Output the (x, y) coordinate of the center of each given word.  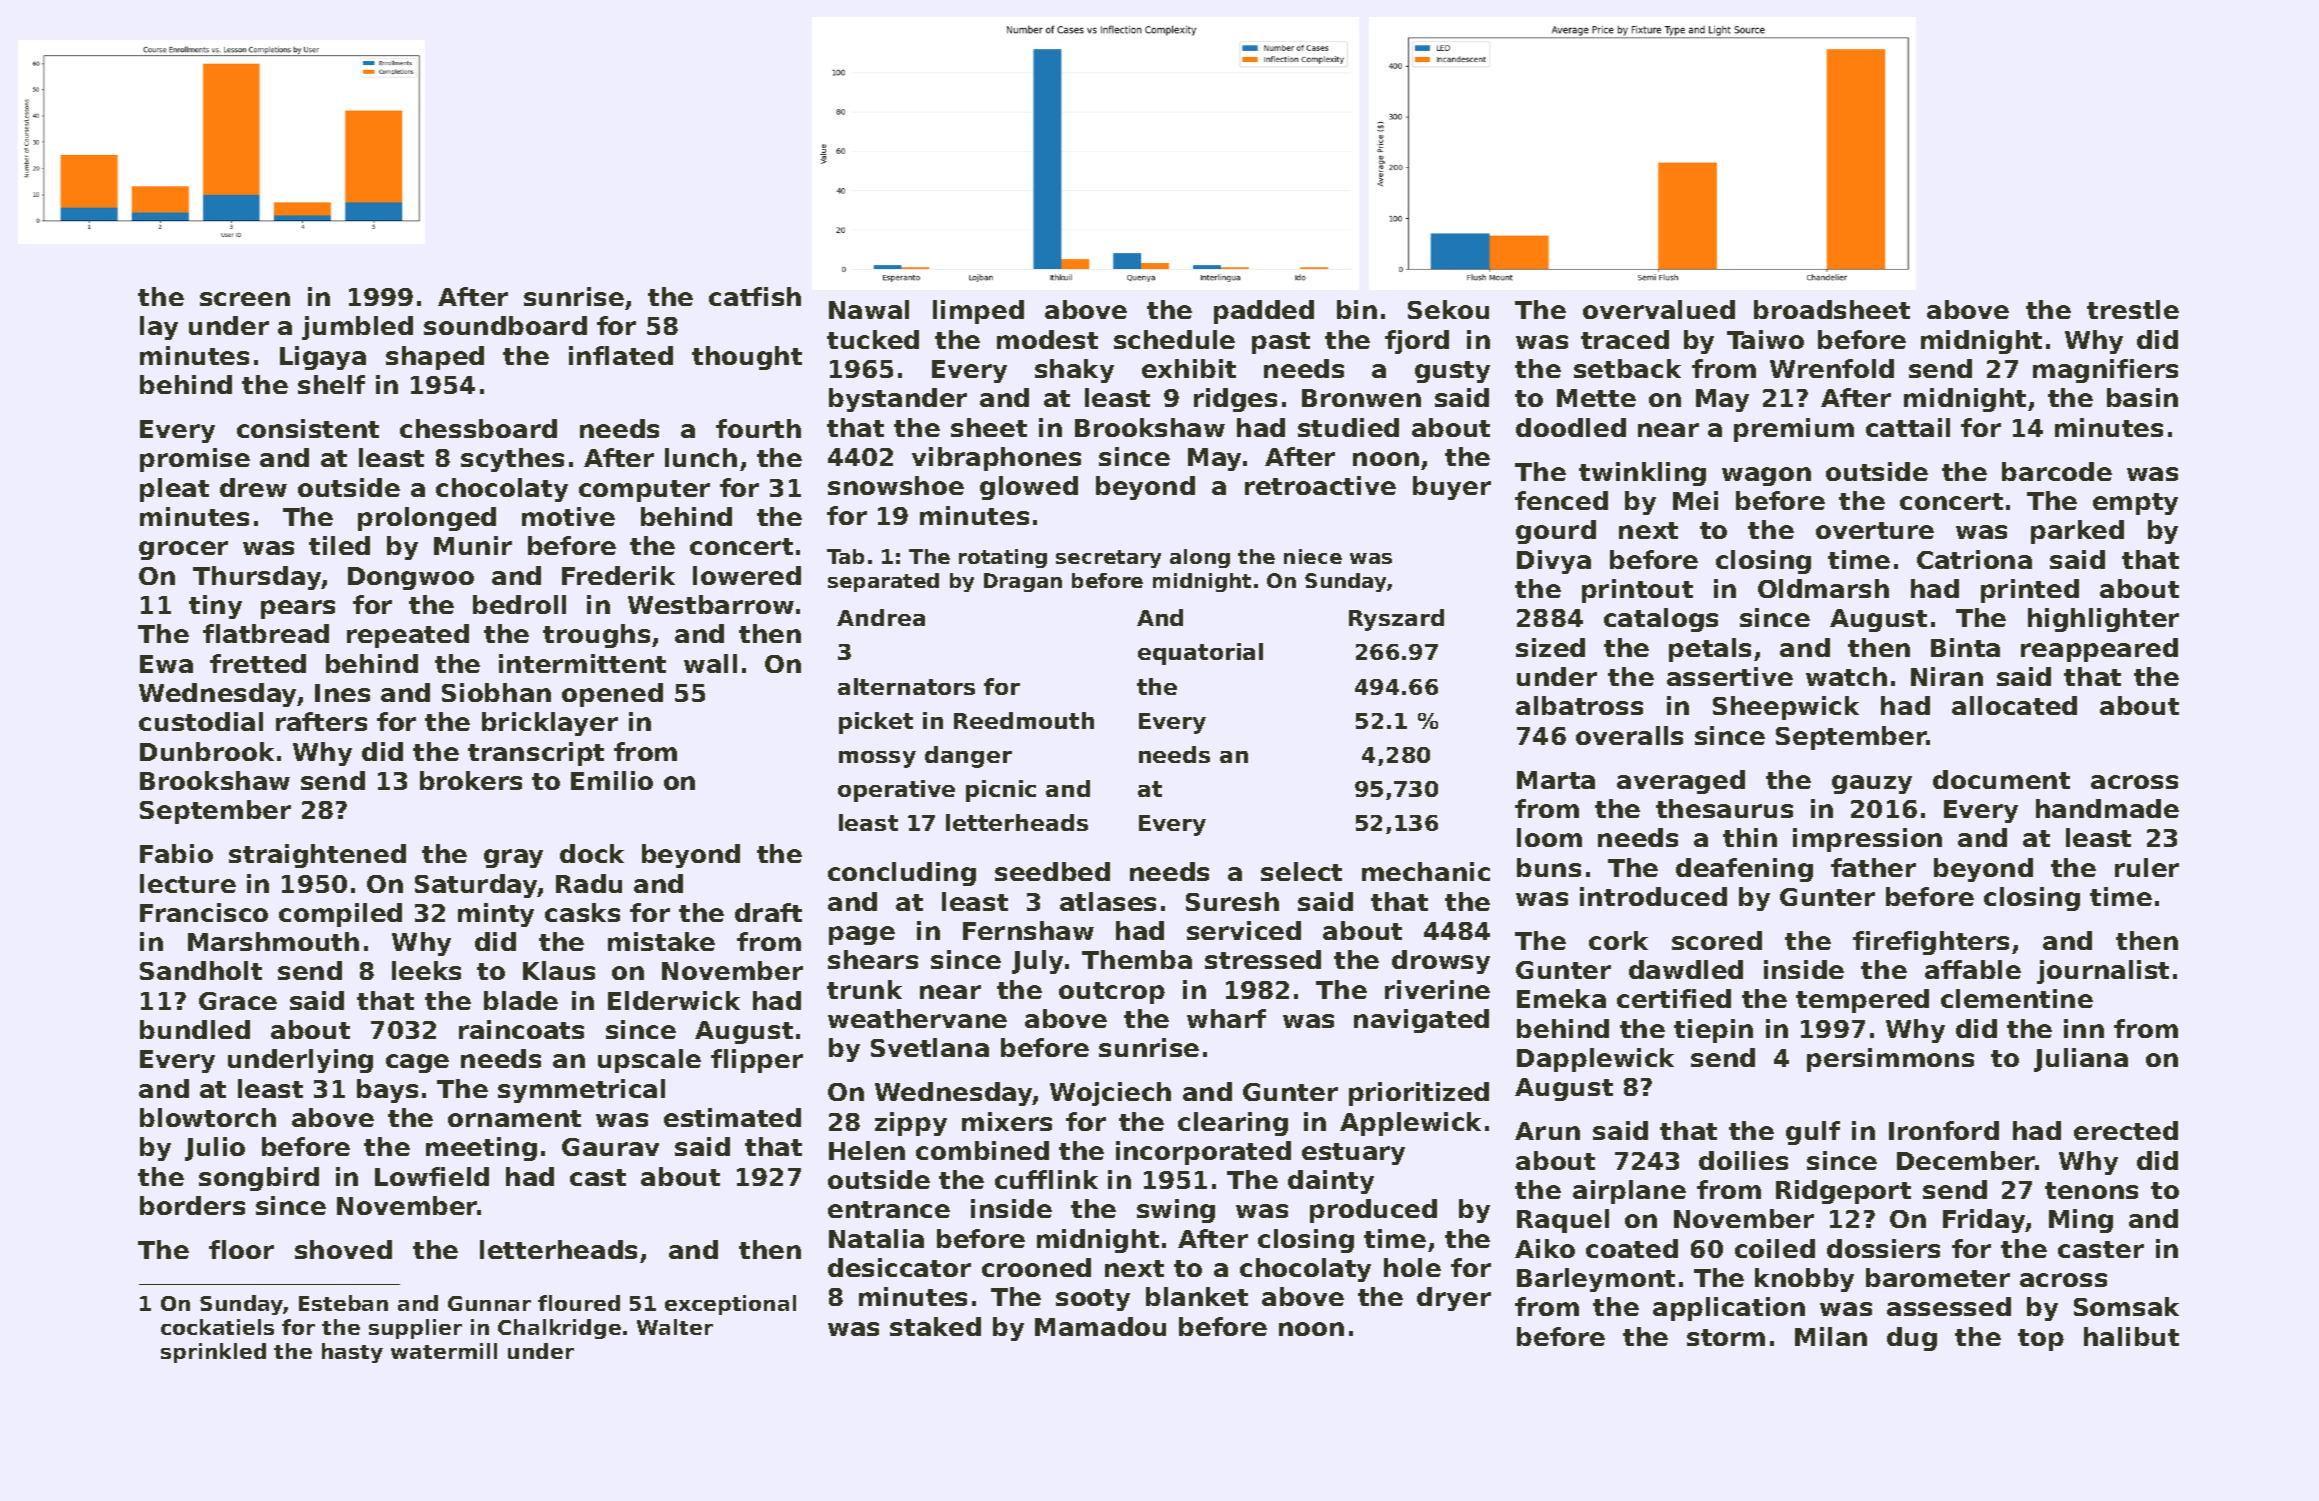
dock (592, 853)
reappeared (2099, 650)
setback (1627, 368)
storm (1726, 1337)
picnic (1001, 791)
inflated (621, 355)
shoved (343, 1249)
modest (1047, 339)
